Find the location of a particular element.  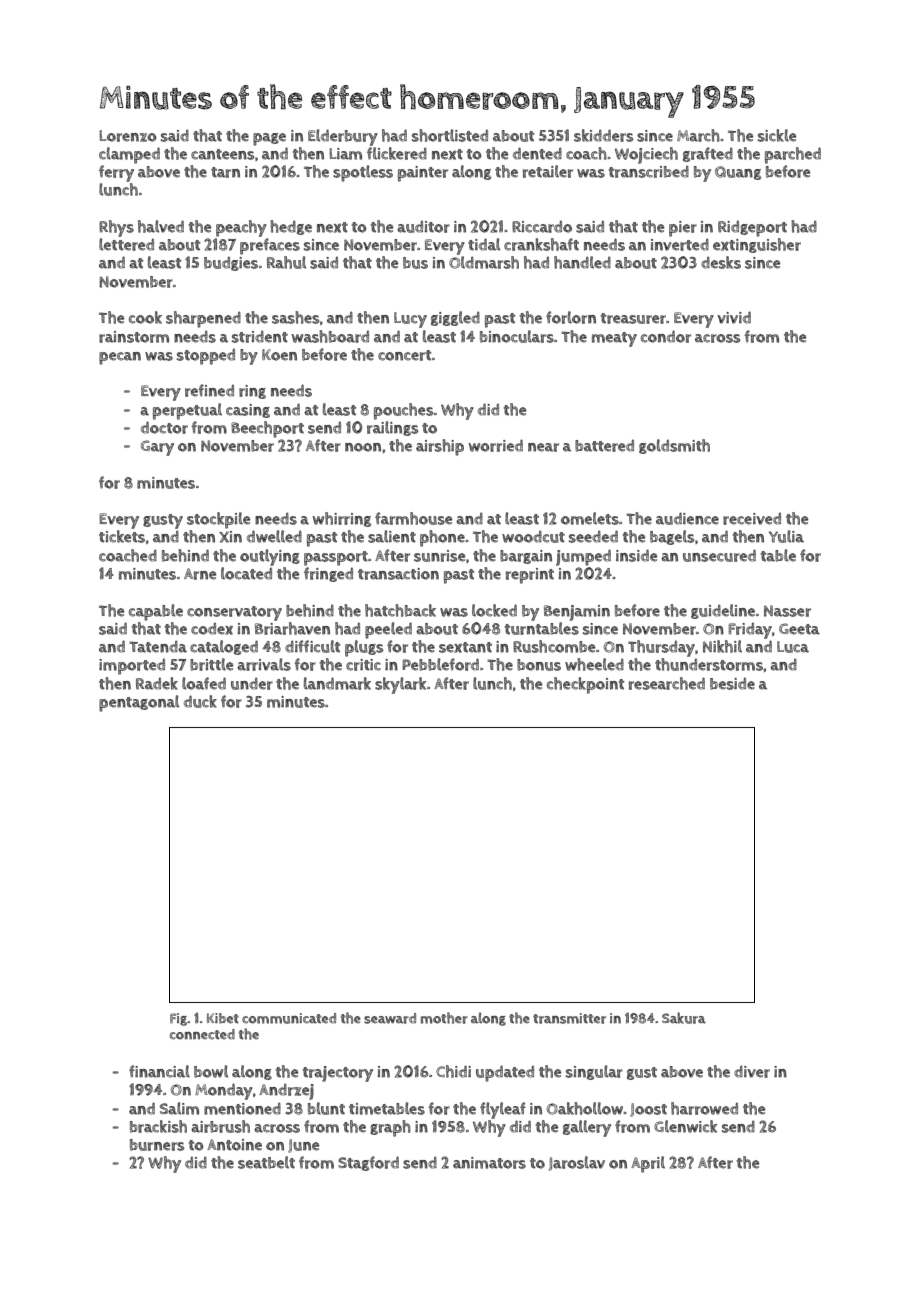

tickets is located at coordinates (122, 536).
